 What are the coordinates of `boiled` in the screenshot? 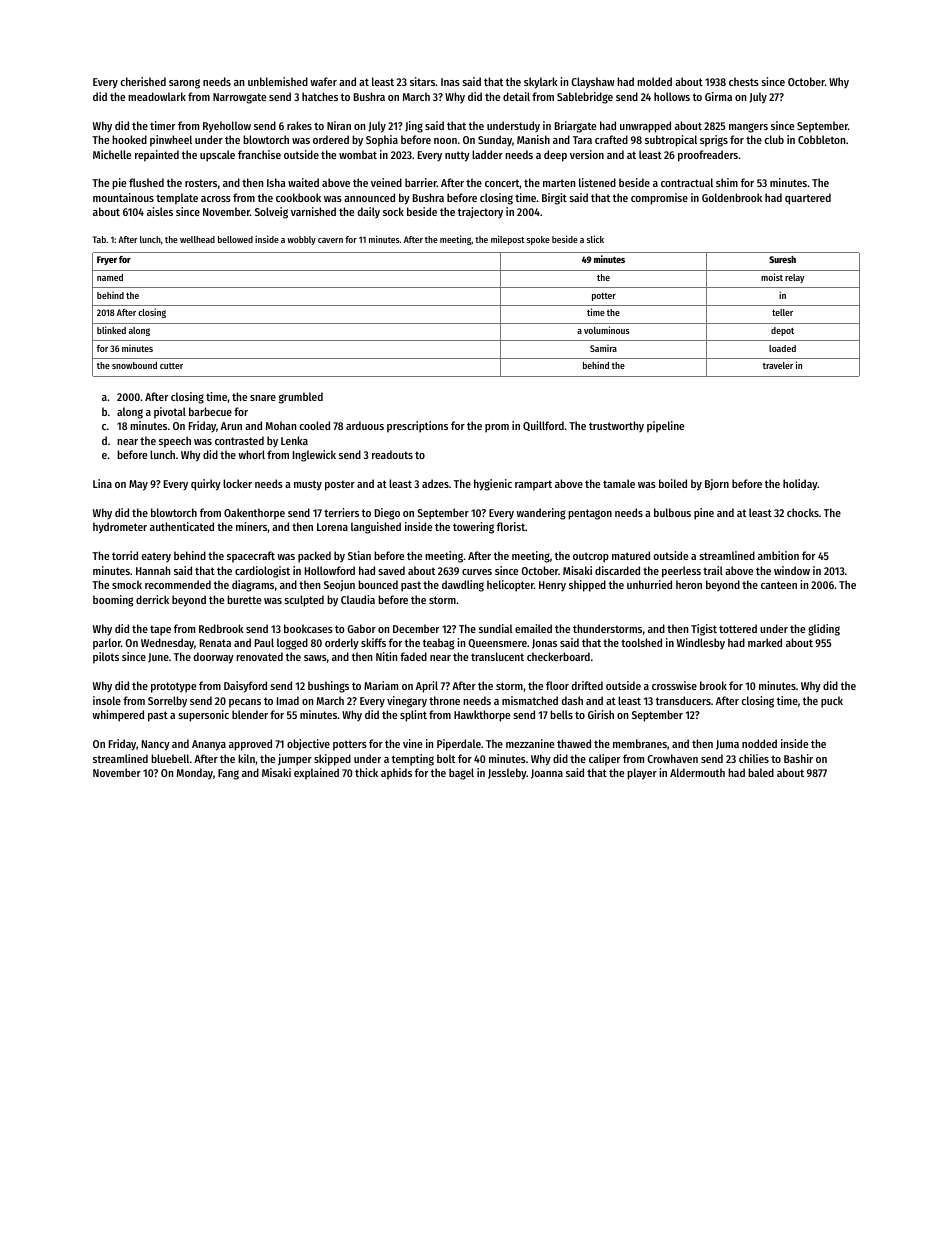 It's located at (673, 483).
